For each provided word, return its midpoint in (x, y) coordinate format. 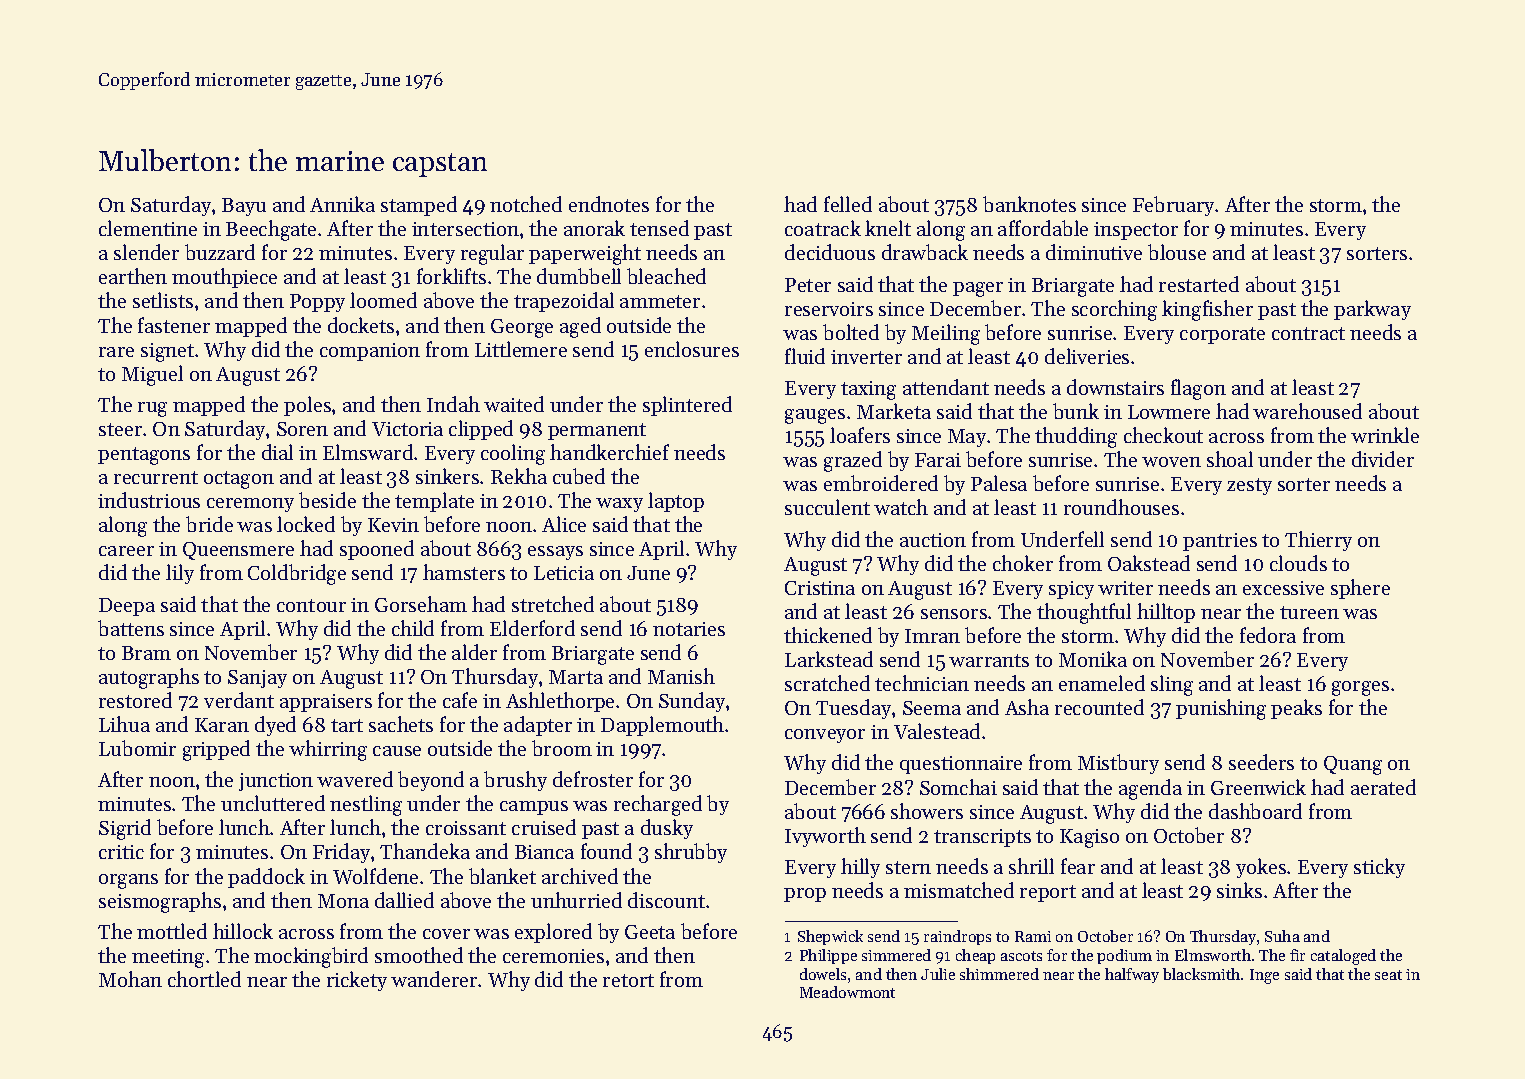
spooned (377, 550)
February (1174, 206)
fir (1297, 955)
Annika (342, 204)
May (967, 438)
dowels (823, 974)
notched (526, 204)
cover (446, 934)
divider (1383, 459)
